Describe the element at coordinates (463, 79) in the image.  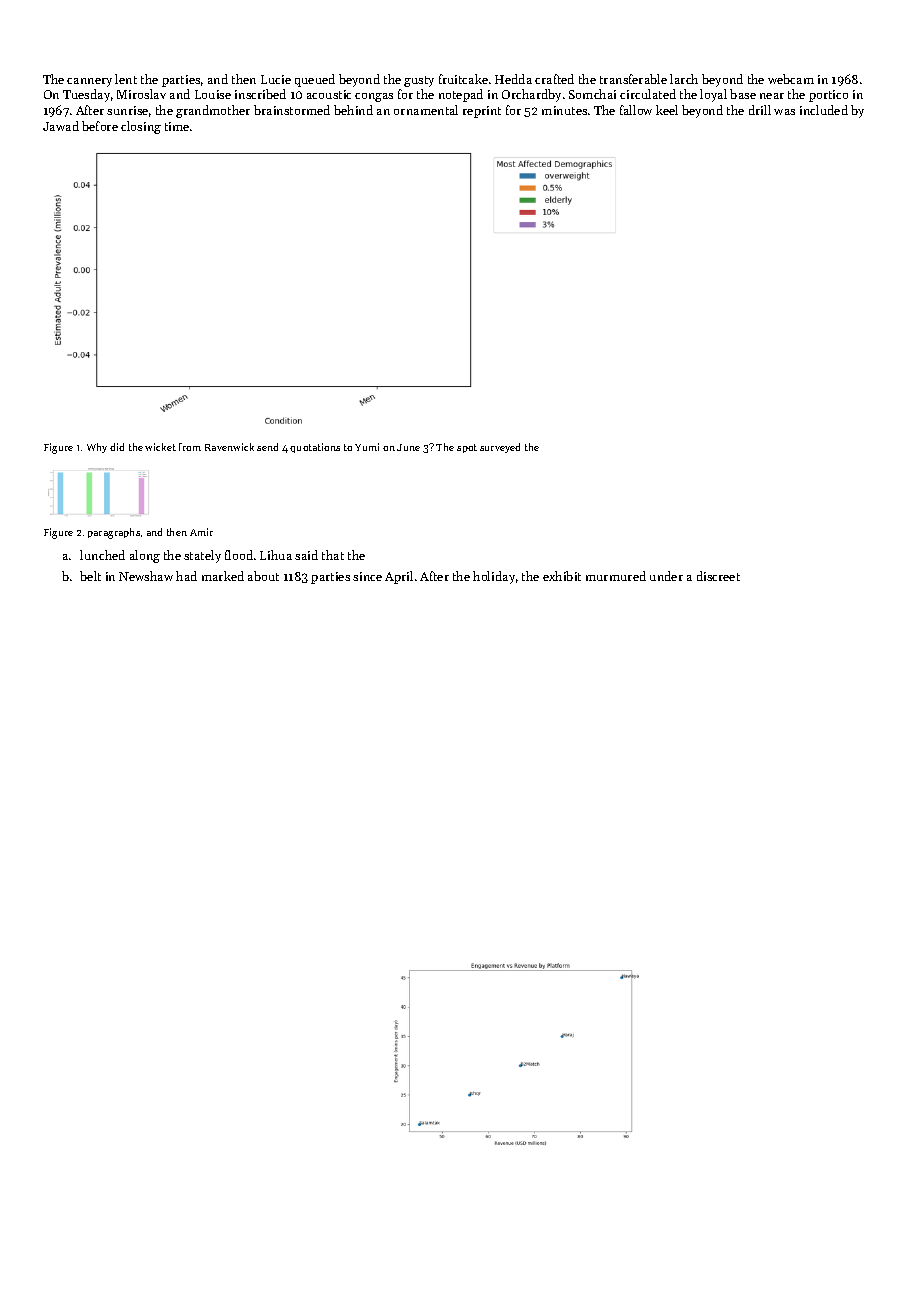
I see `fruitcake` at that location.
